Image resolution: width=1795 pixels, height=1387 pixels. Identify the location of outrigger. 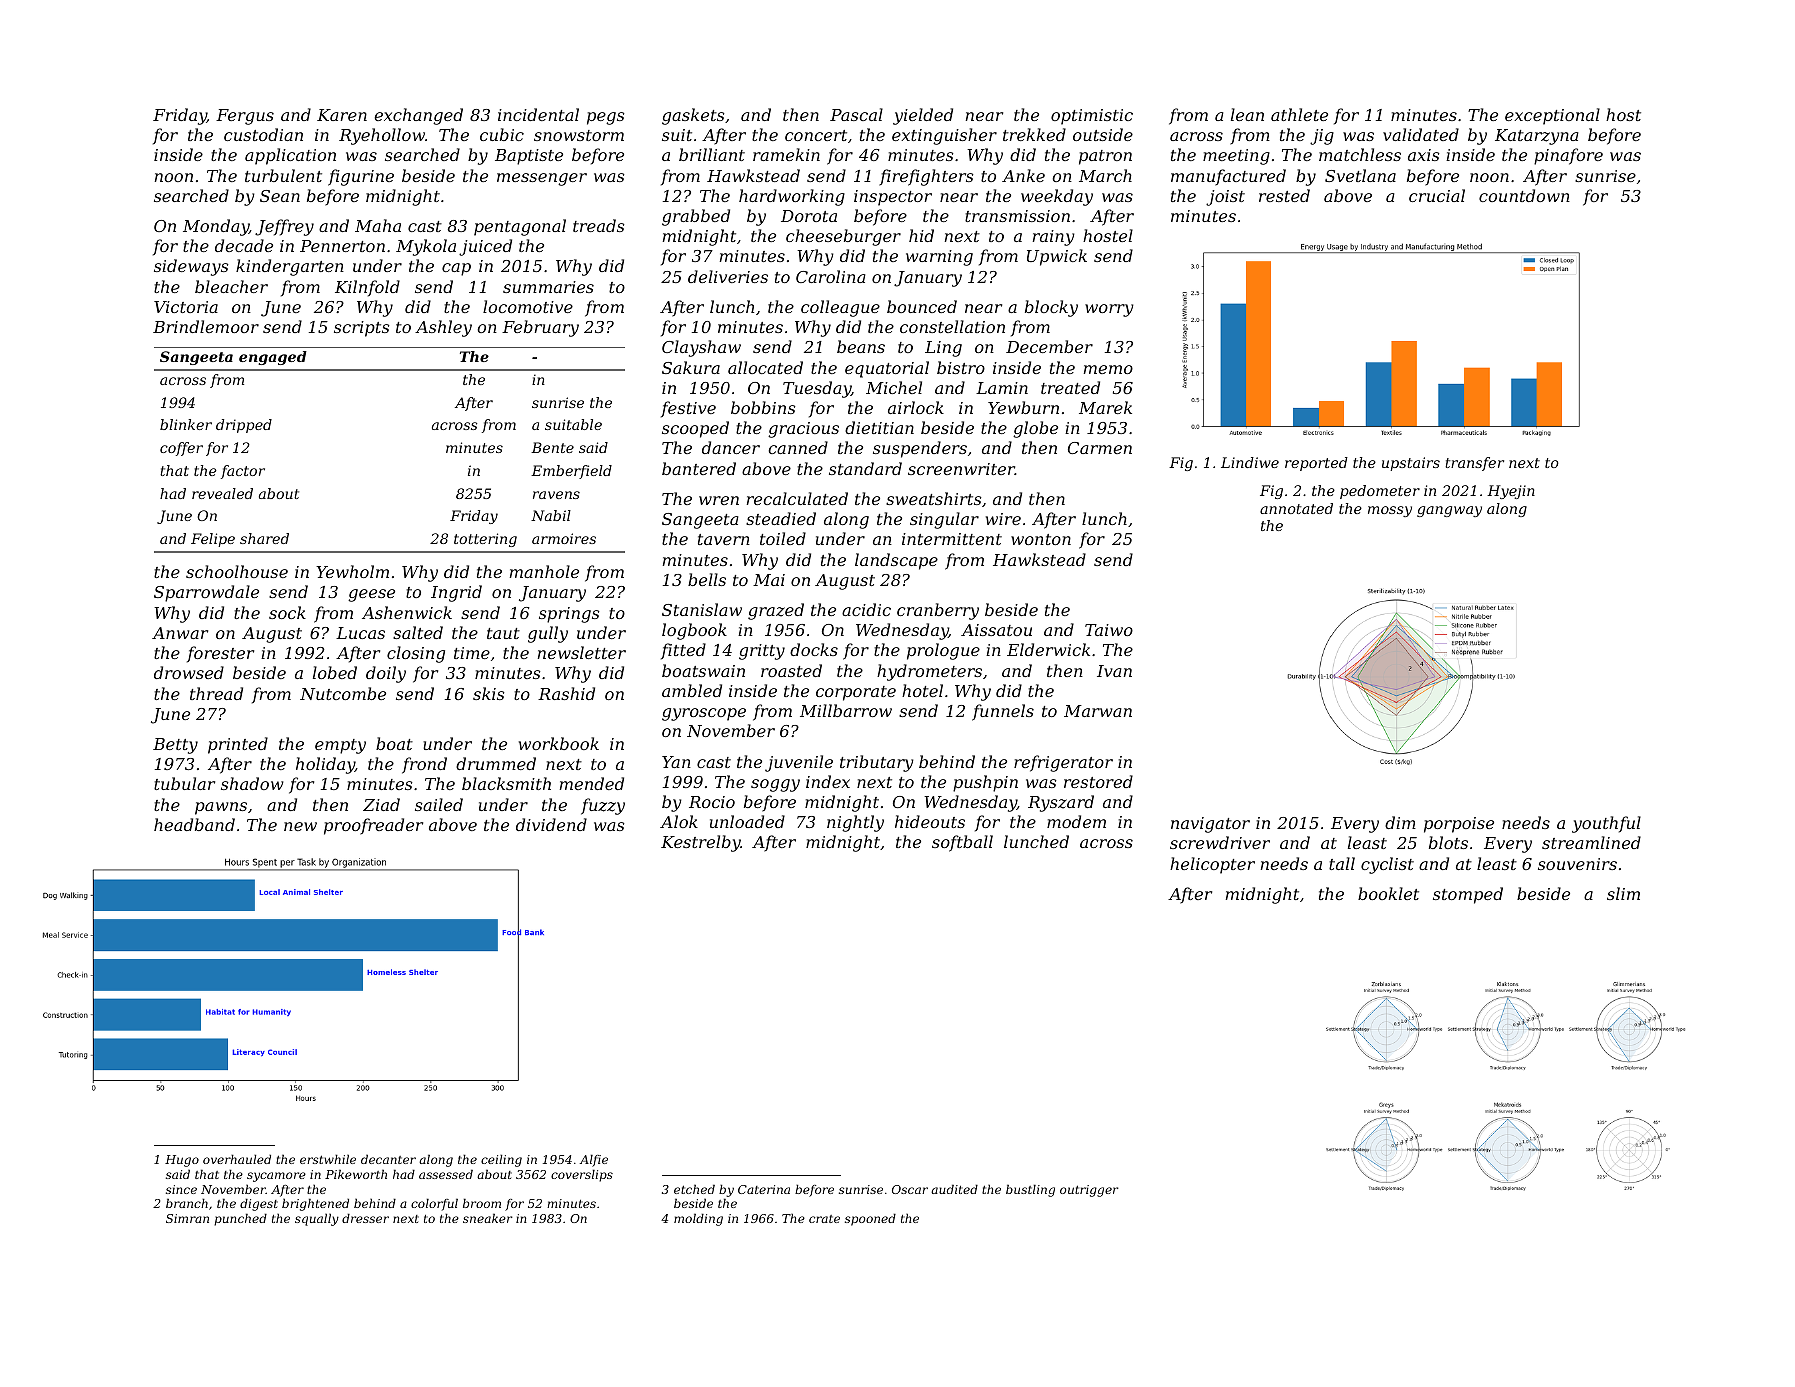
(1089, 1191).
